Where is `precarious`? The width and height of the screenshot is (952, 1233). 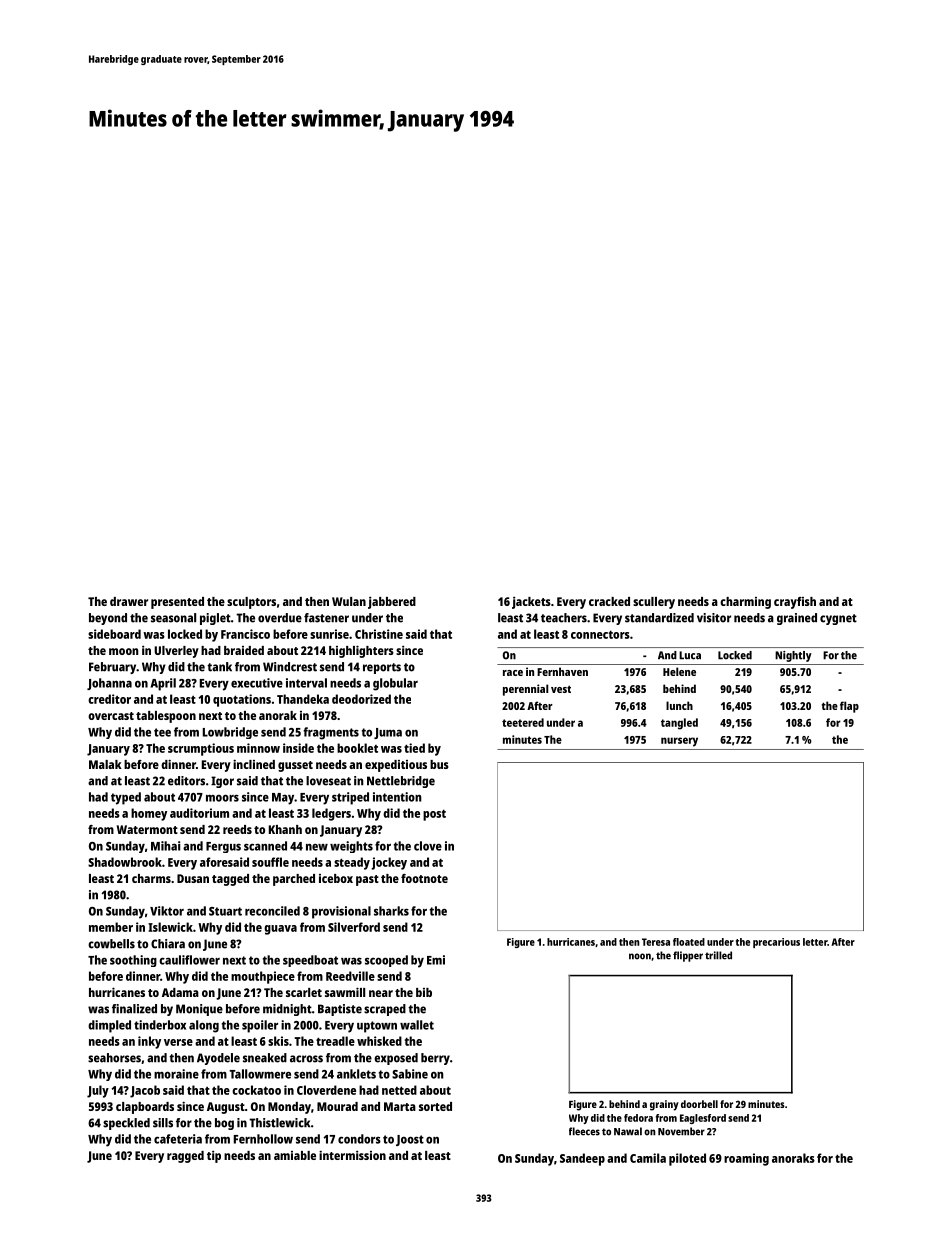 precarious is located at coordinates (776, 943).
